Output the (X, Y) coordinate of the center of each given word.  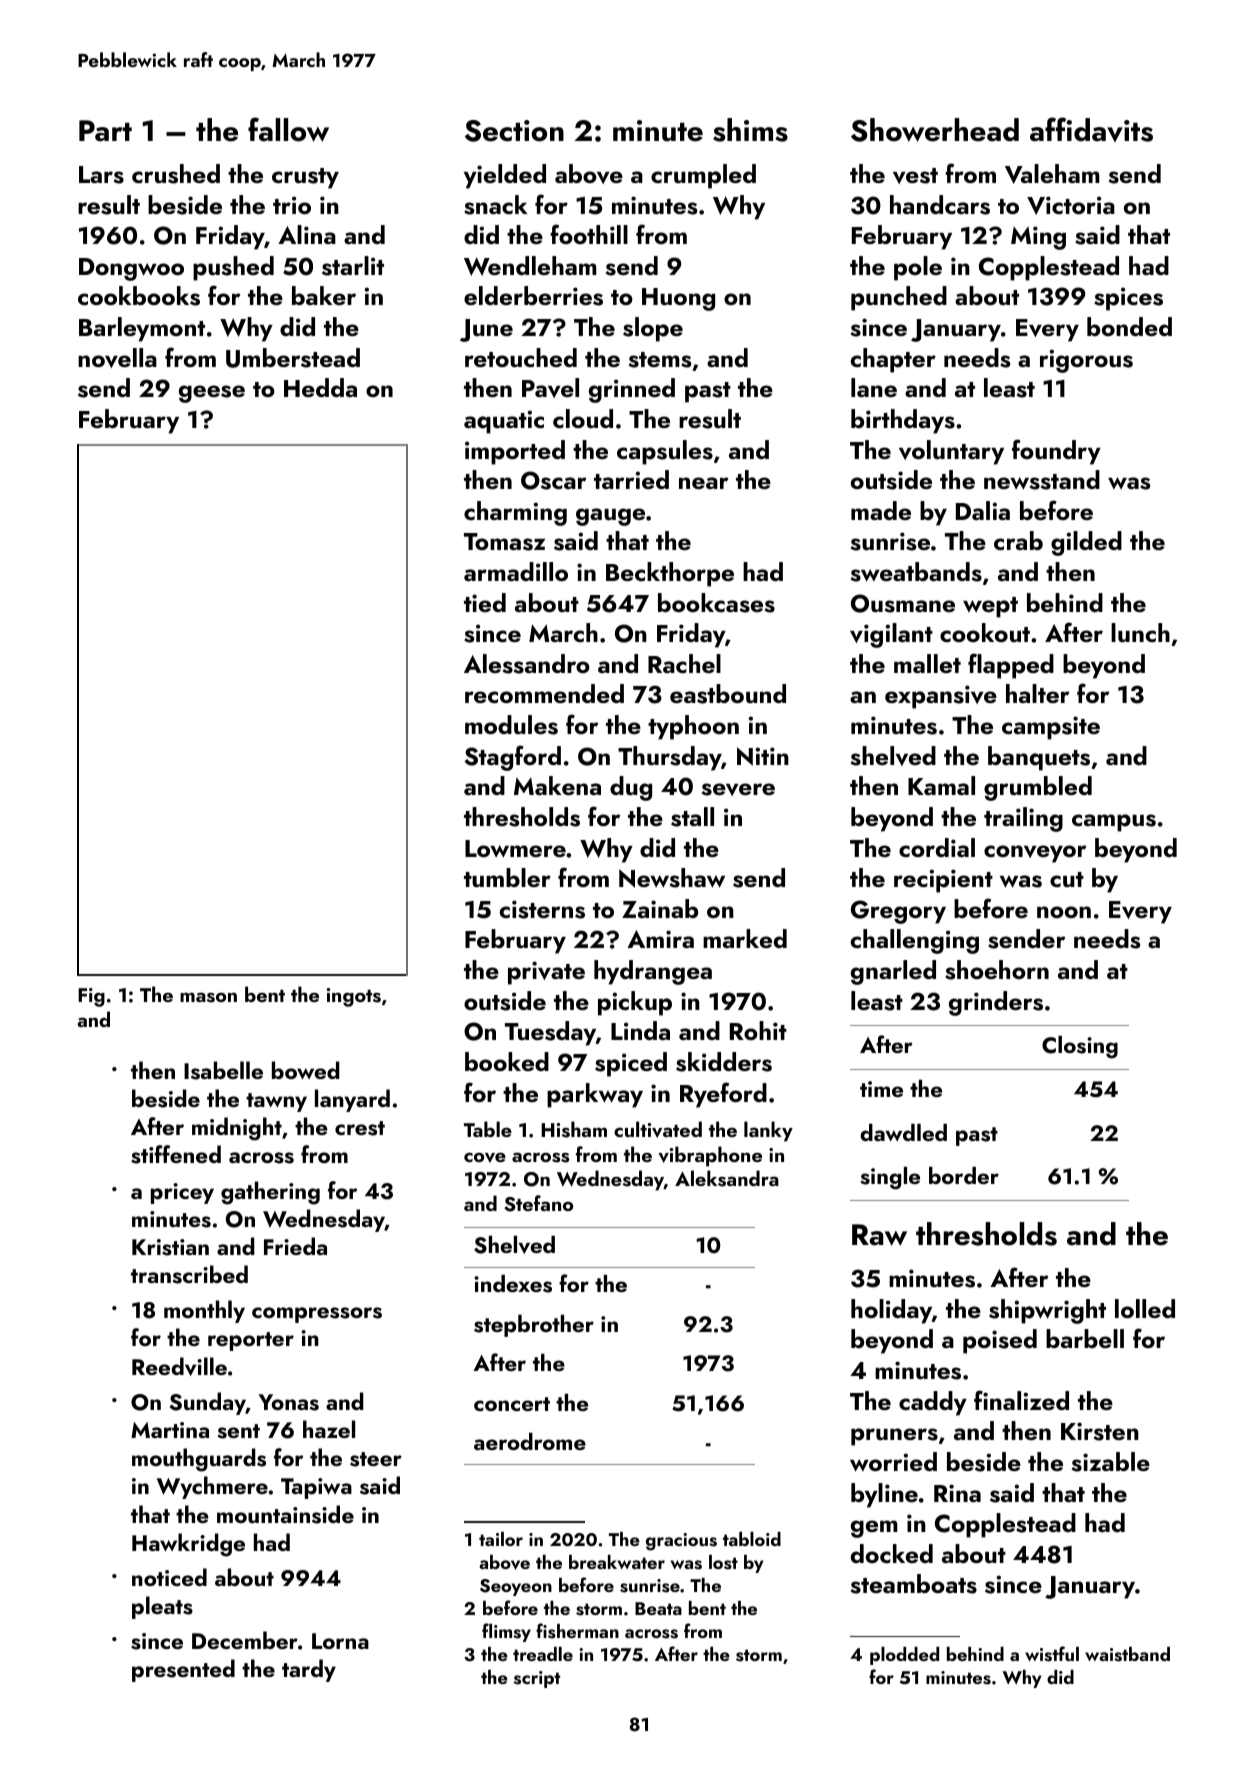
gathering (270, 1193)
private (546, 973)
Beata (658, 1608)
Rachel (684, 663)
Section (514, 131)
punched (899, 298)
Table (488, 1129)
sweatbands (916, 572)
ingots (354, 997)
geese (212, 394)
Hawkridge (188, 1545)
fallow (288, 129)
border (964, 1175)
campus (1114, 823)
